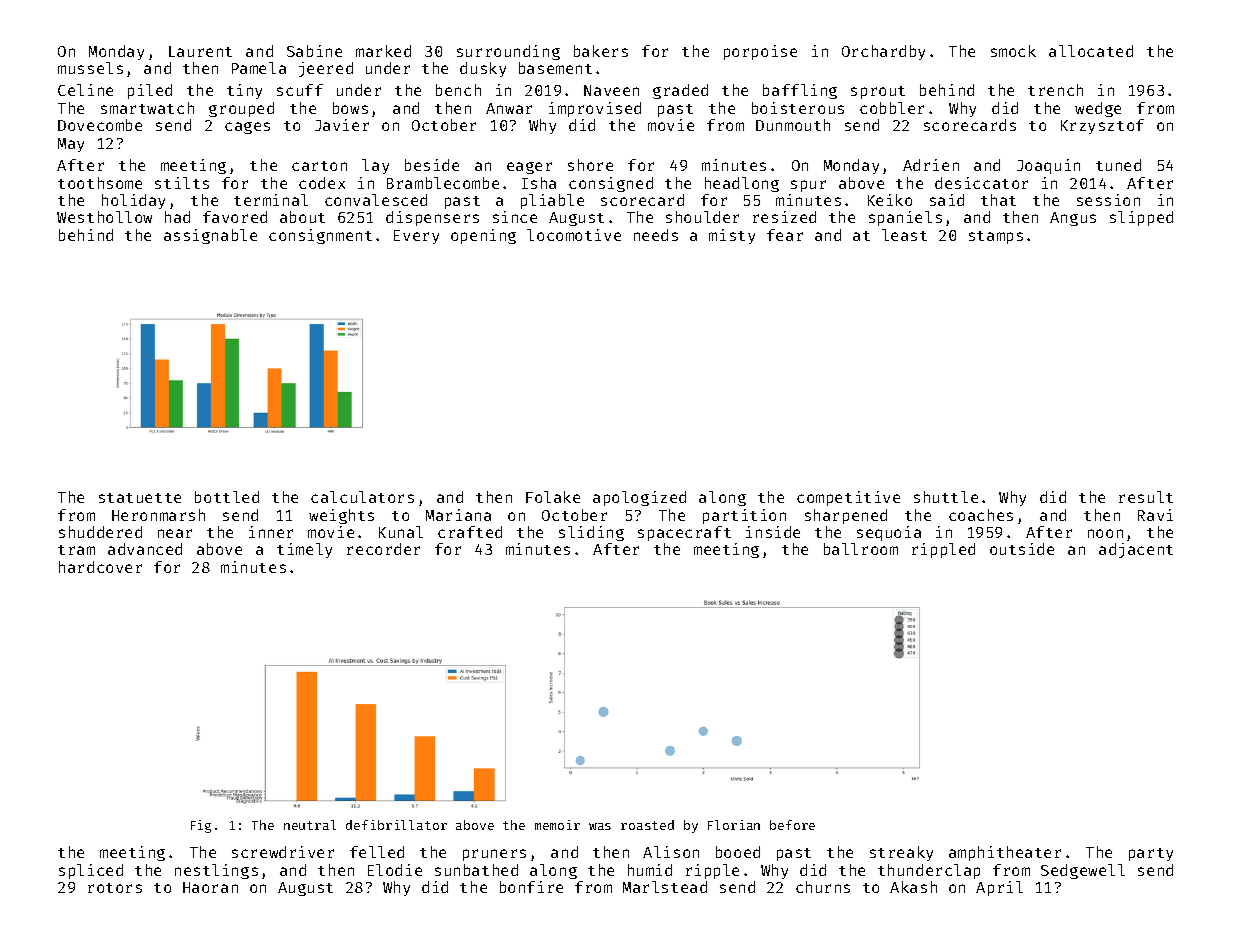  I want to click on since, so click(515, 217).
